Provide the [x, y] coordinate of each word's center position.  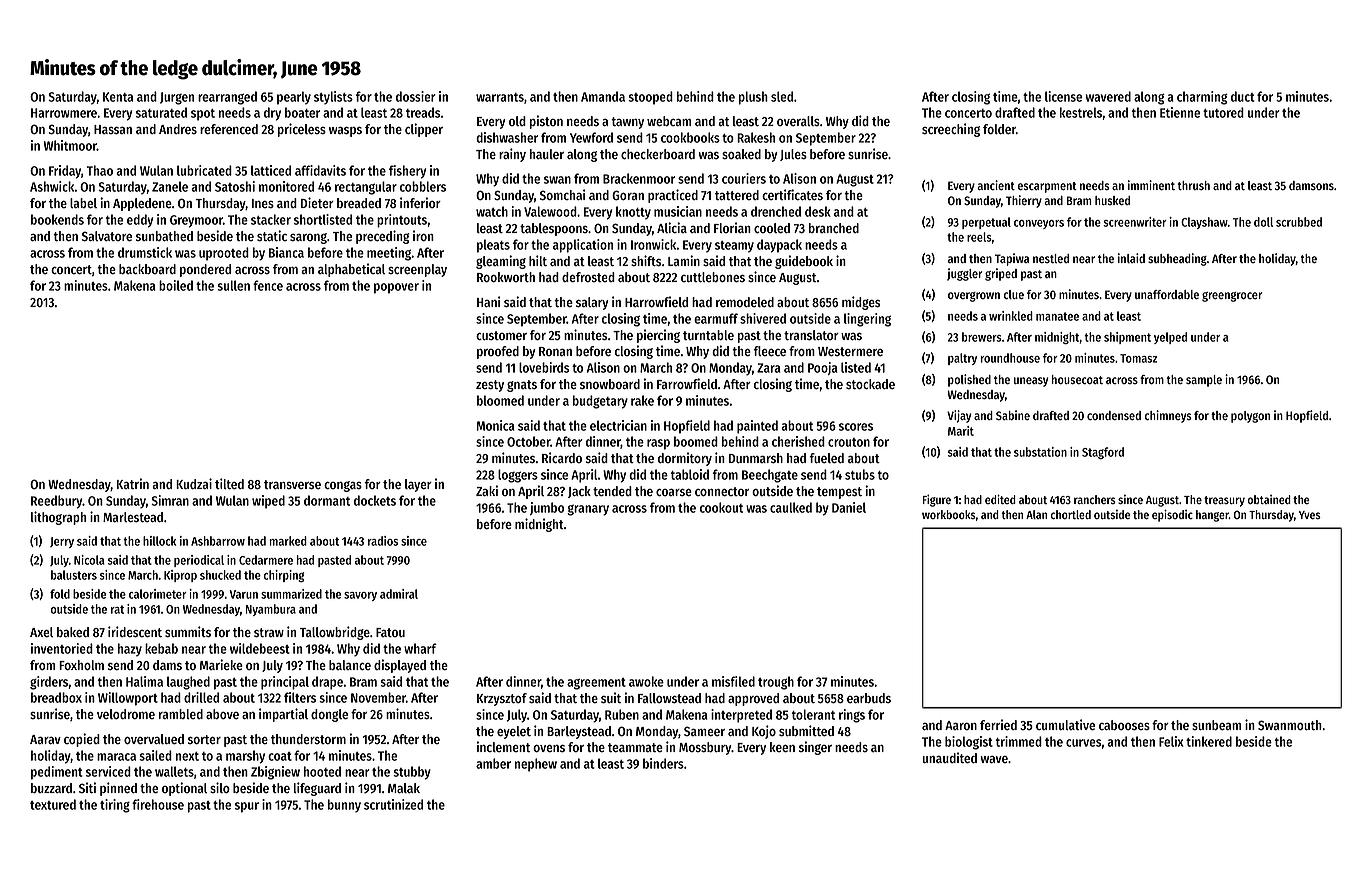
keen [782, 747]
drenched [776, 211]
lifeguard [317, 789]
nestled [1051, 258]
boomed [696, 441]
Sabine [1013, 415]
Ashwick [52, 186]
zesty [490, 386]
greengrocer [1232, 297]
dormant [327, 500]
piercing [658, 336]
